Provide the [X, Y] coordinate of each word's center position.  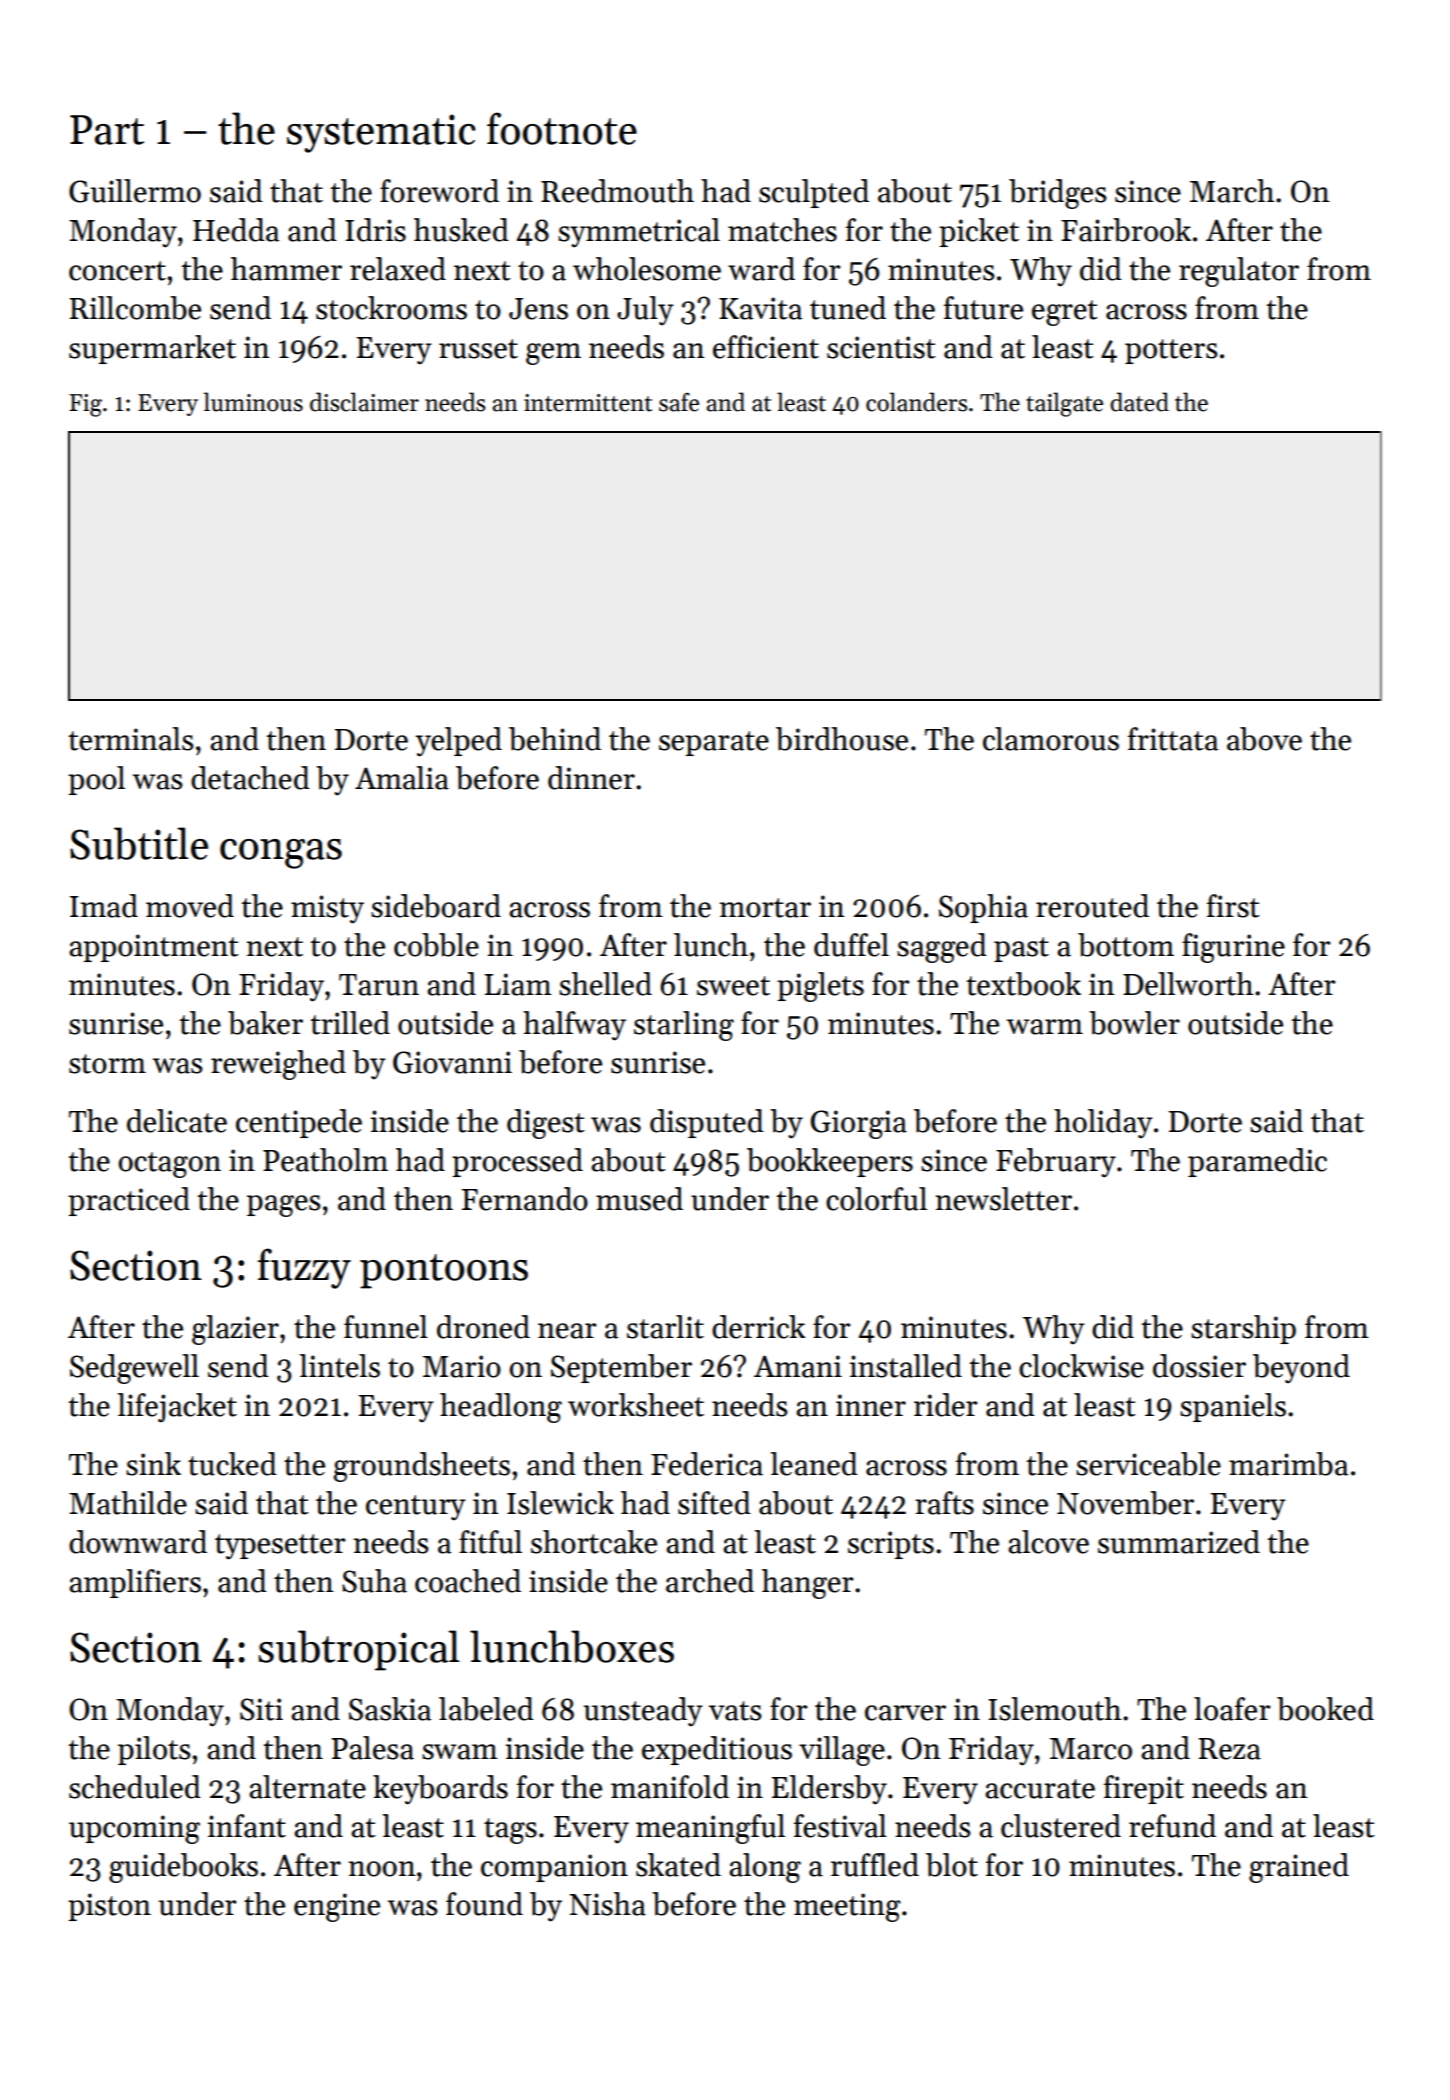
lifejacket [177, 1408]
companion [554, 1868]
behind [555, 739]
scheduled [135, 1787]
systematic [381, 133]
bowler [1134, 1023]
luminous [253, 402]
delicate [177, 1121]
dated [1139, 402]
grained [1299, 1868]
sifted [714, 1503]
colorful [876, 1199]
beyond [1301, 1369]
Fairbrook [1126, 230]
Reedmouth [617, 191]
